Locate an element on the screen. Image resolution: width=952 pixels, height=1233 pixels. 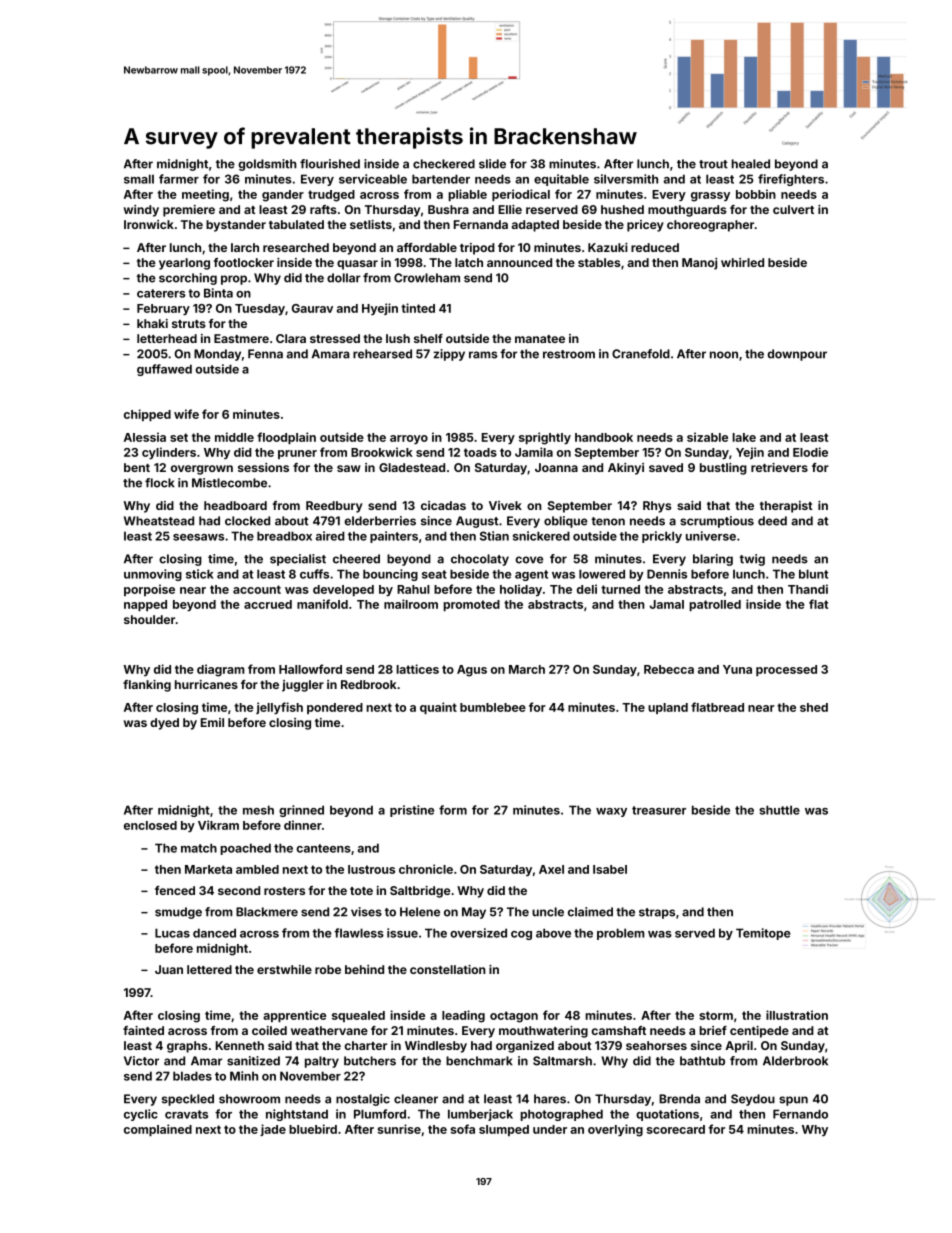
Lucas is located at coordinates (172, 933).
